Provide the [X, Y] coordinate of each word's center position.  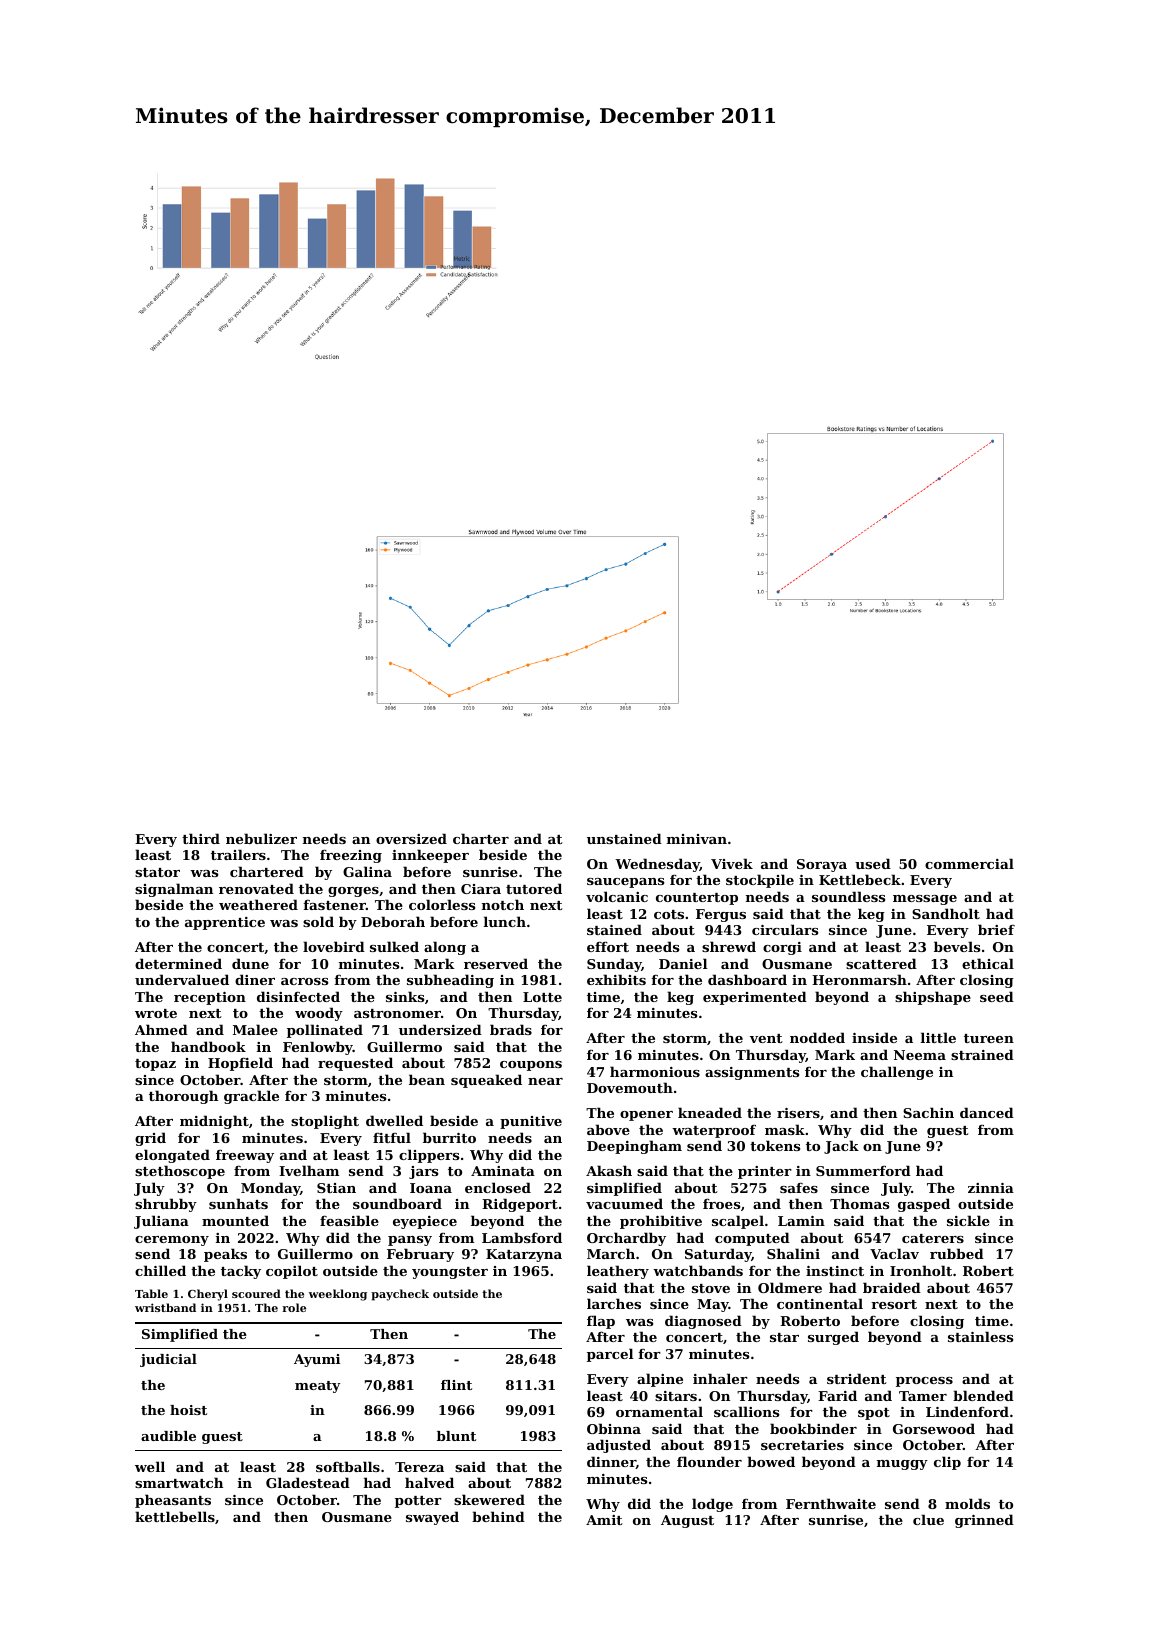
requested [355, 1064]
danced [987, 1112]
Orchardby [626, 1239]
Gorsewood [934, 1428]
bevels [957, 946]
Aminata [503, 1171]
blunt [456, 1436]
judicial [168, 1360]
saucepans [625, 883]
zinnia [991, 1188]
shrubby [166, 1205]
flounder [709, 1461]
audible [168, 1436]
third [201, 838]
